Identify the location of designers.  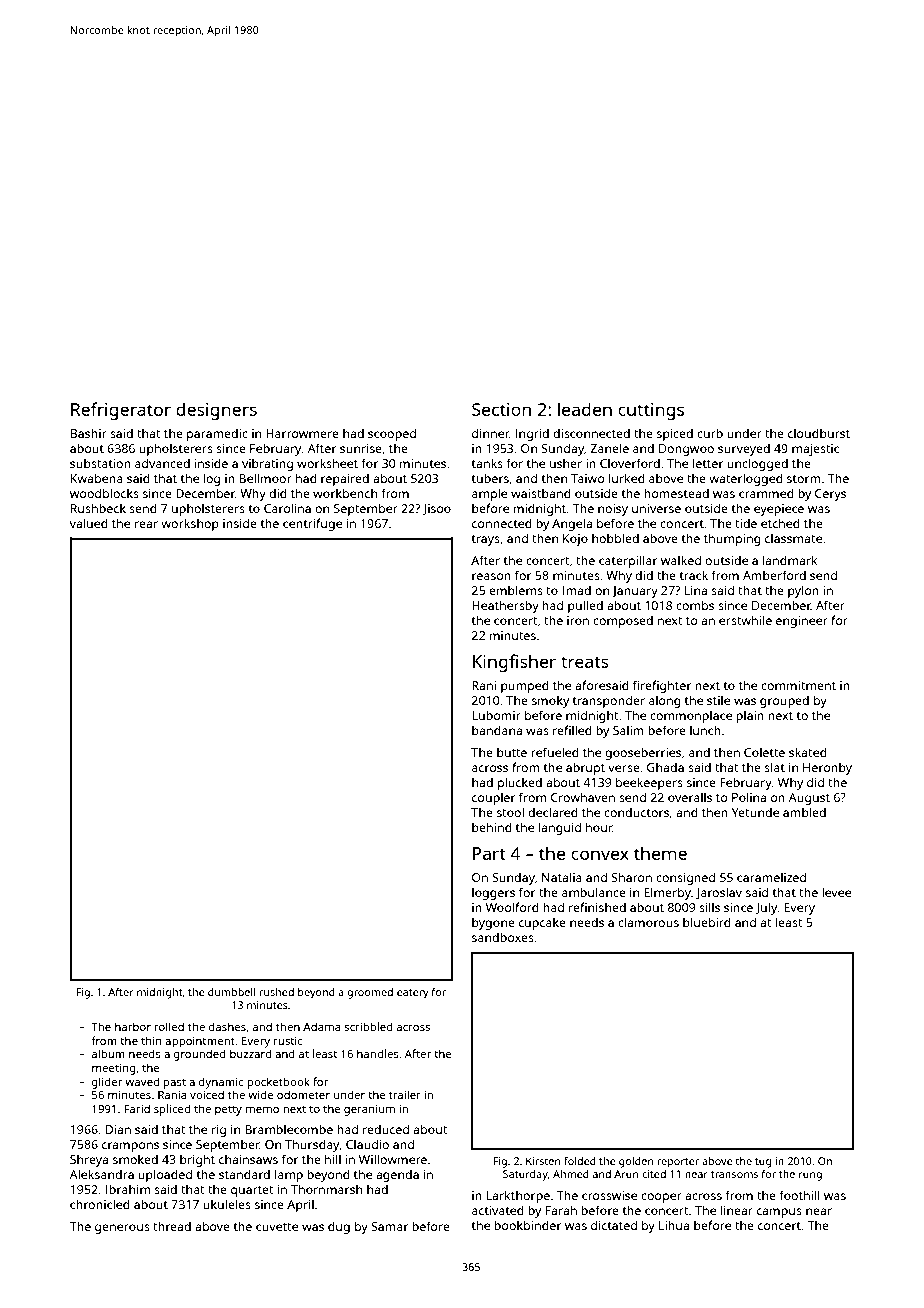
(216, 411).
